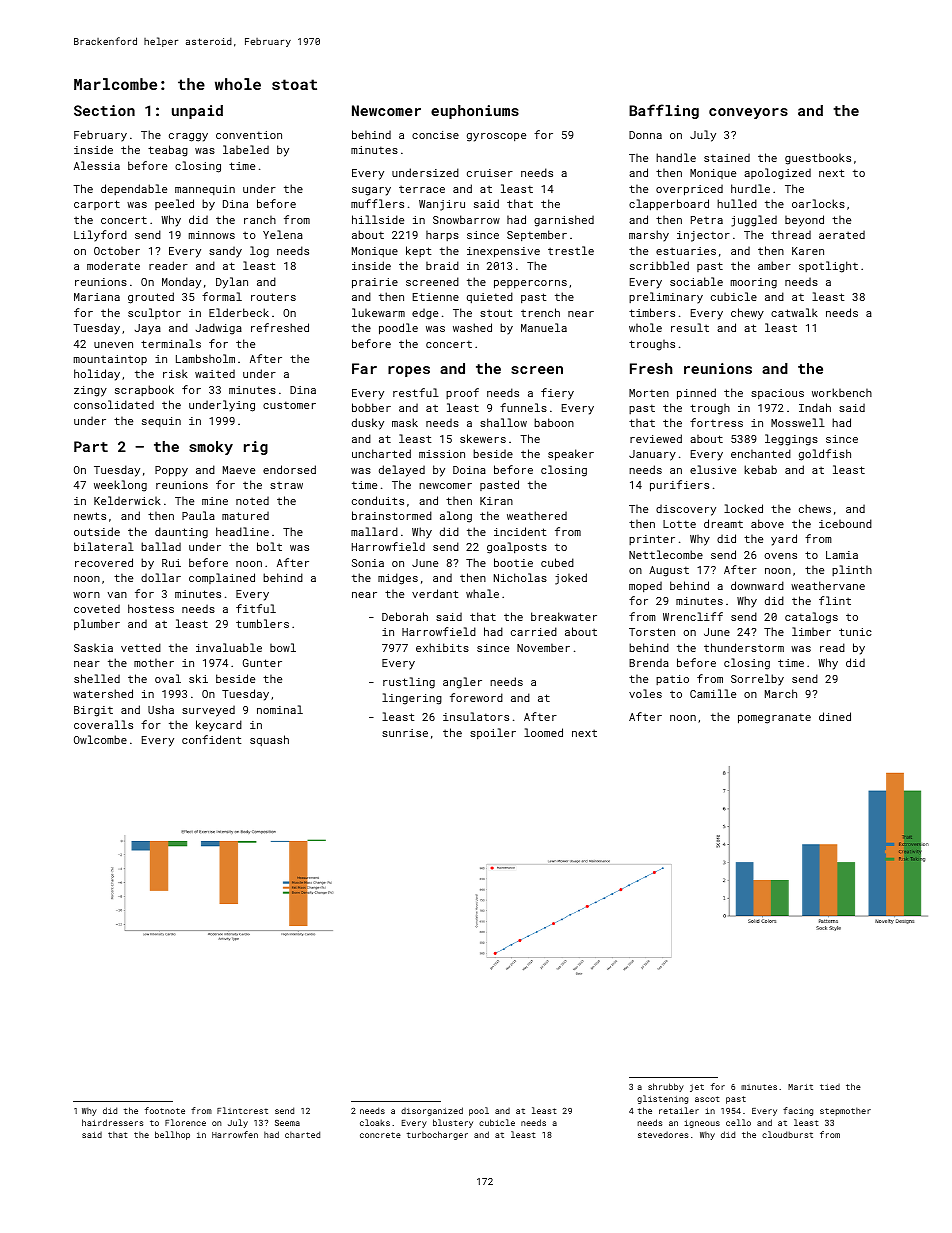  I want to click on disorganized, so click(432, 1111).
